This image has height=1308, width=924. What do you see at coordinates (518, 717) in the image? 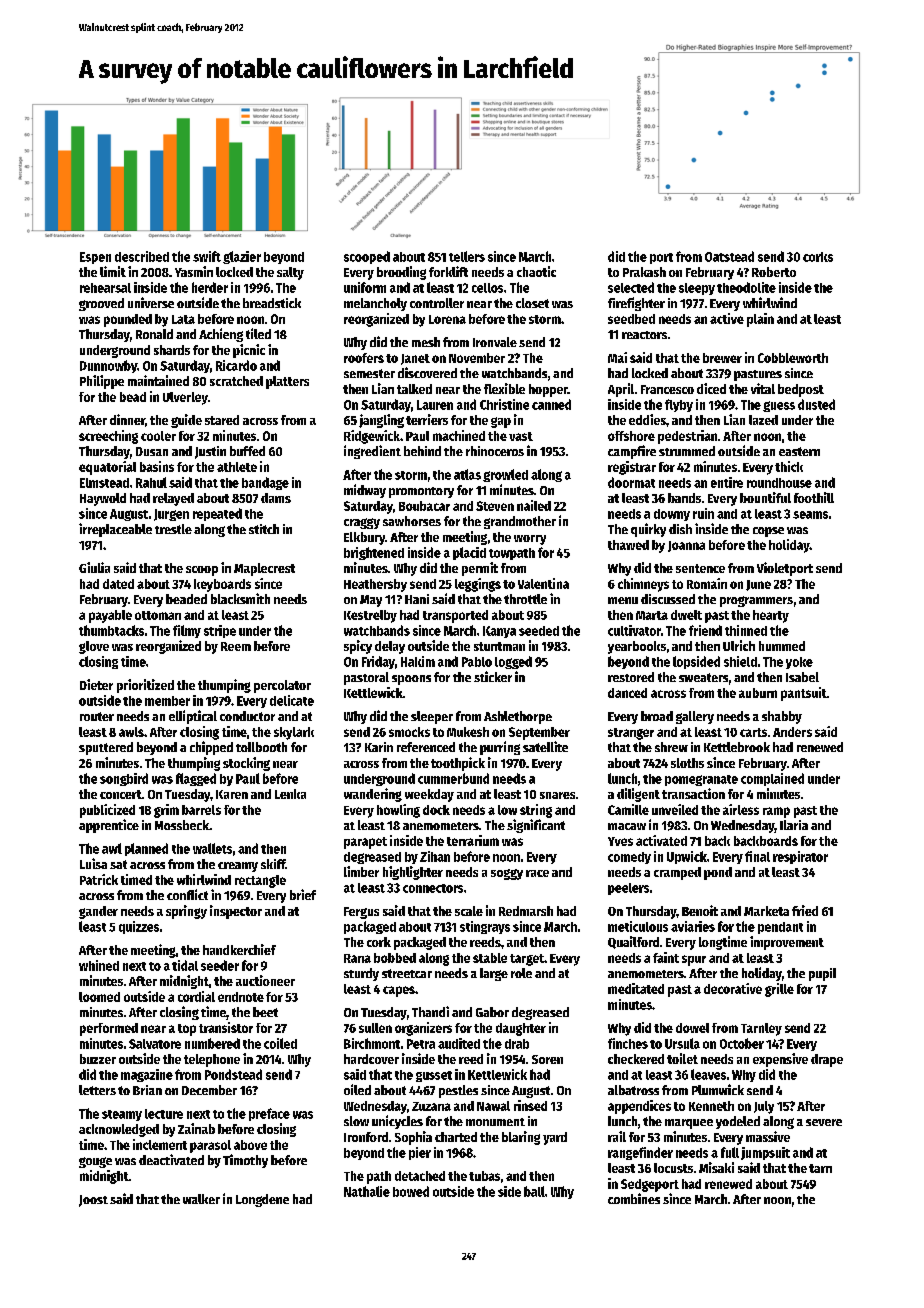
I see `Ashlethorpe` at bounding box center [518, 717].
